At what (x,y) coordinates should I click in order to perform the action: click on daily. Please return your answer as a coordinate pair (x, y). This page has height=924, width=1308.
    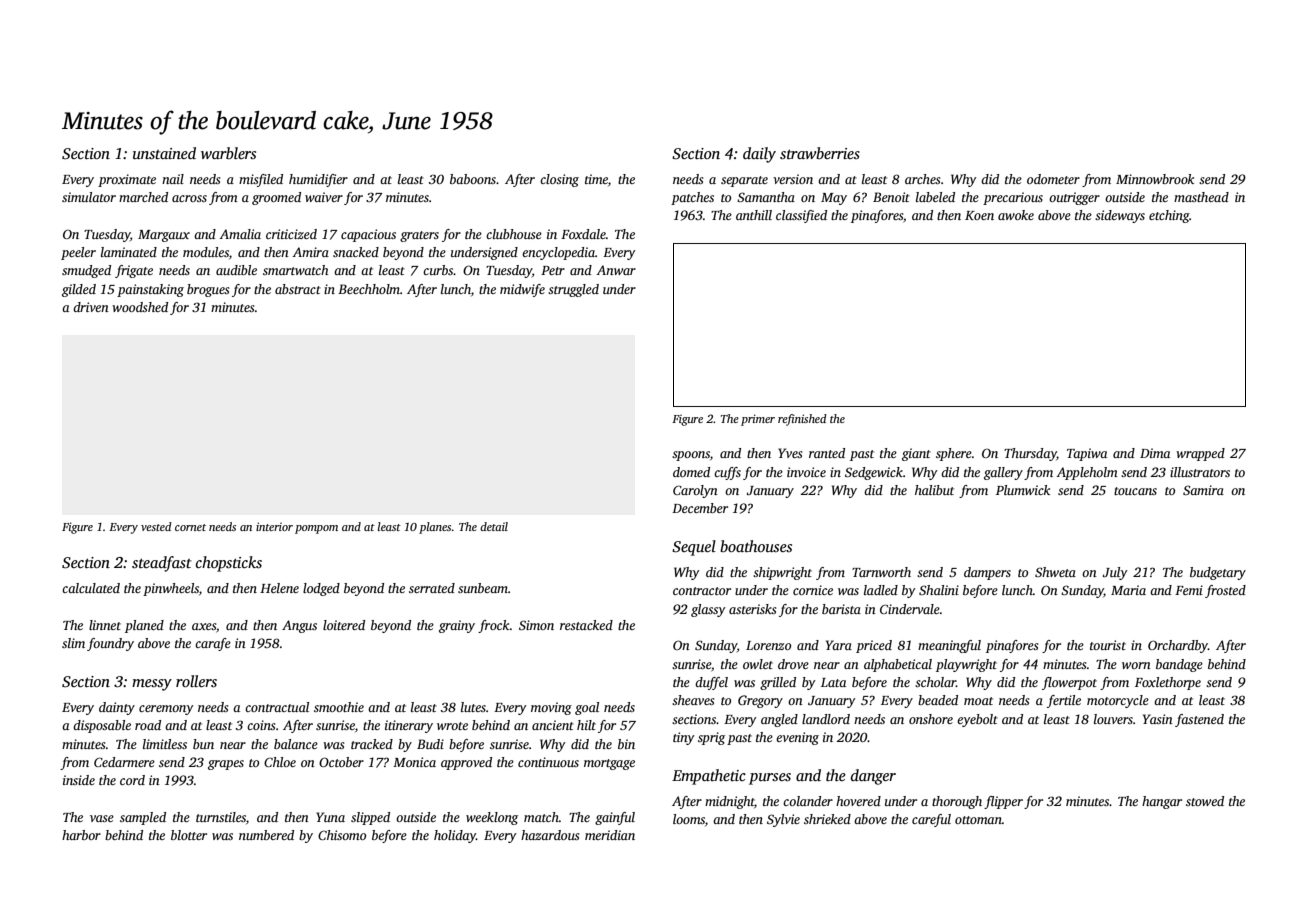
    Looking at the image, I should click on (759, 155).
